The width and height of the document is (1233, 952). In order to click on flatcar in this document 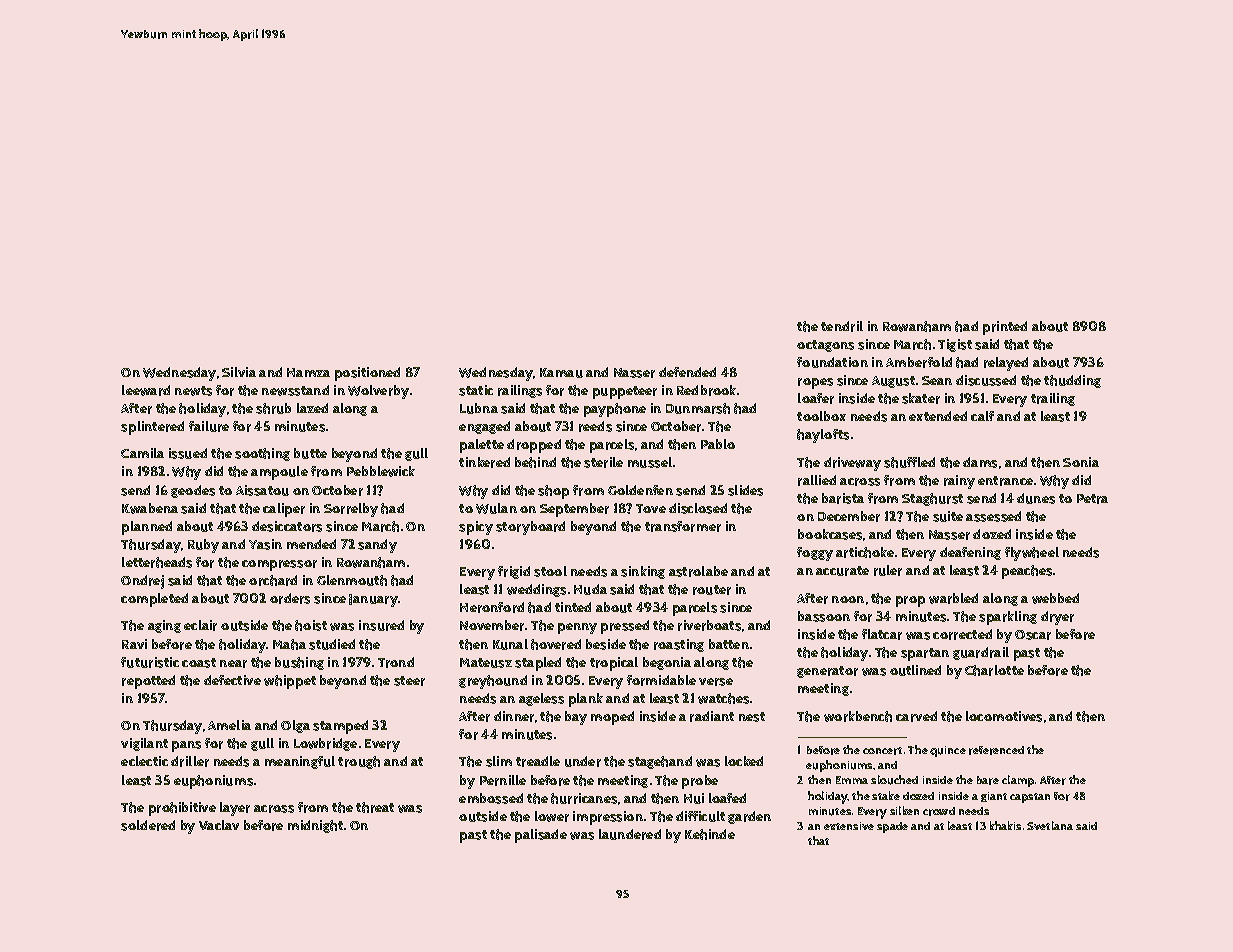, I will do `click(882, 634)`.
